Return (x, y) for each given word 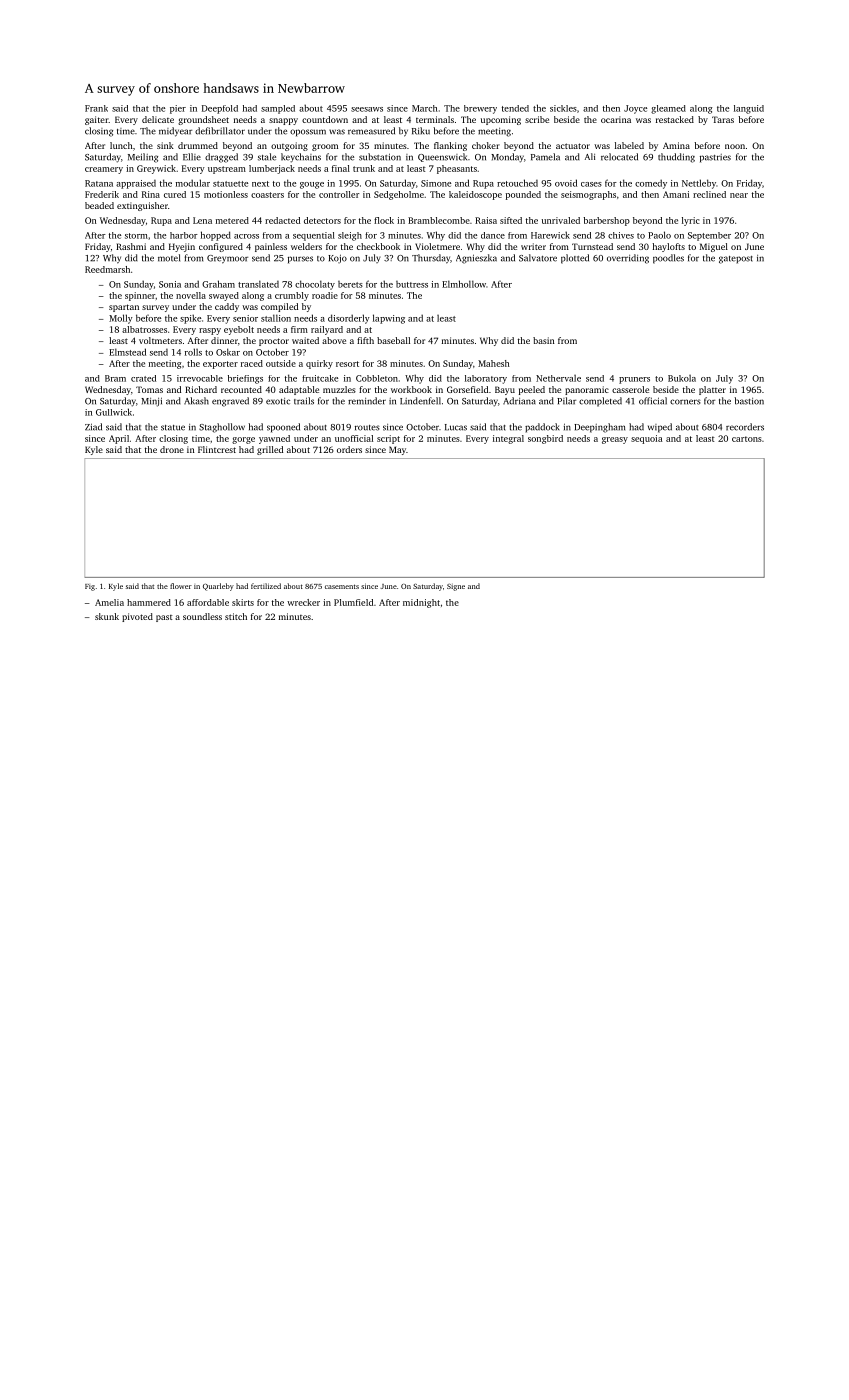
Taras (723, 119)
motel (169, 258)
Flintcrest (217, 449)
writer (533, 246)
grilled (270, 450)
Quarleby (218, 587)
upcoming (501, 120)
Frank (96, 108)
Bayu (505, 390)
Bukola (682, 378)
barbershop (606, 221)
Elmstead (127, 352)
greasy (615, 440)
